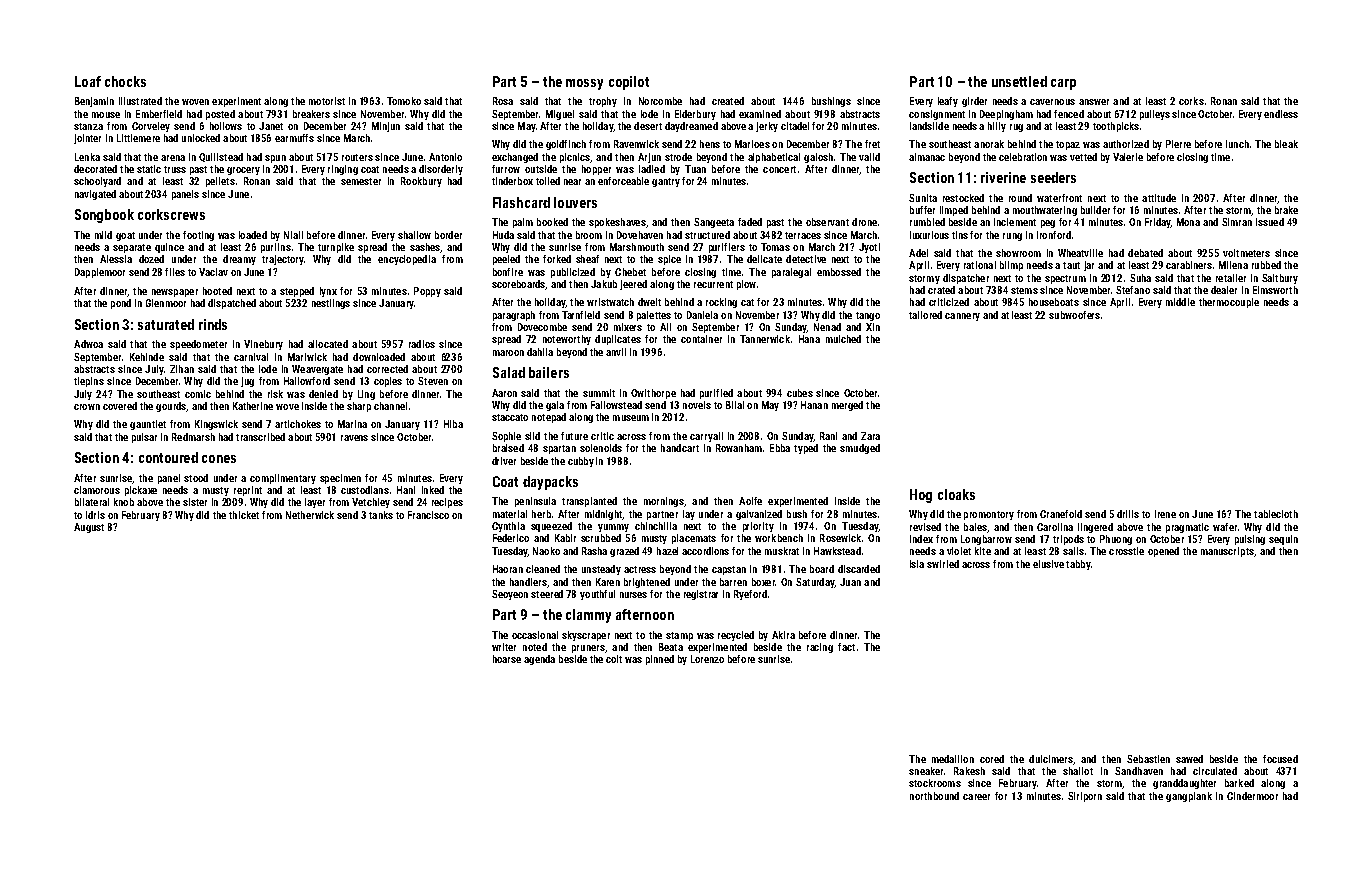  I want to click on Tuan, so click(695, 169).
